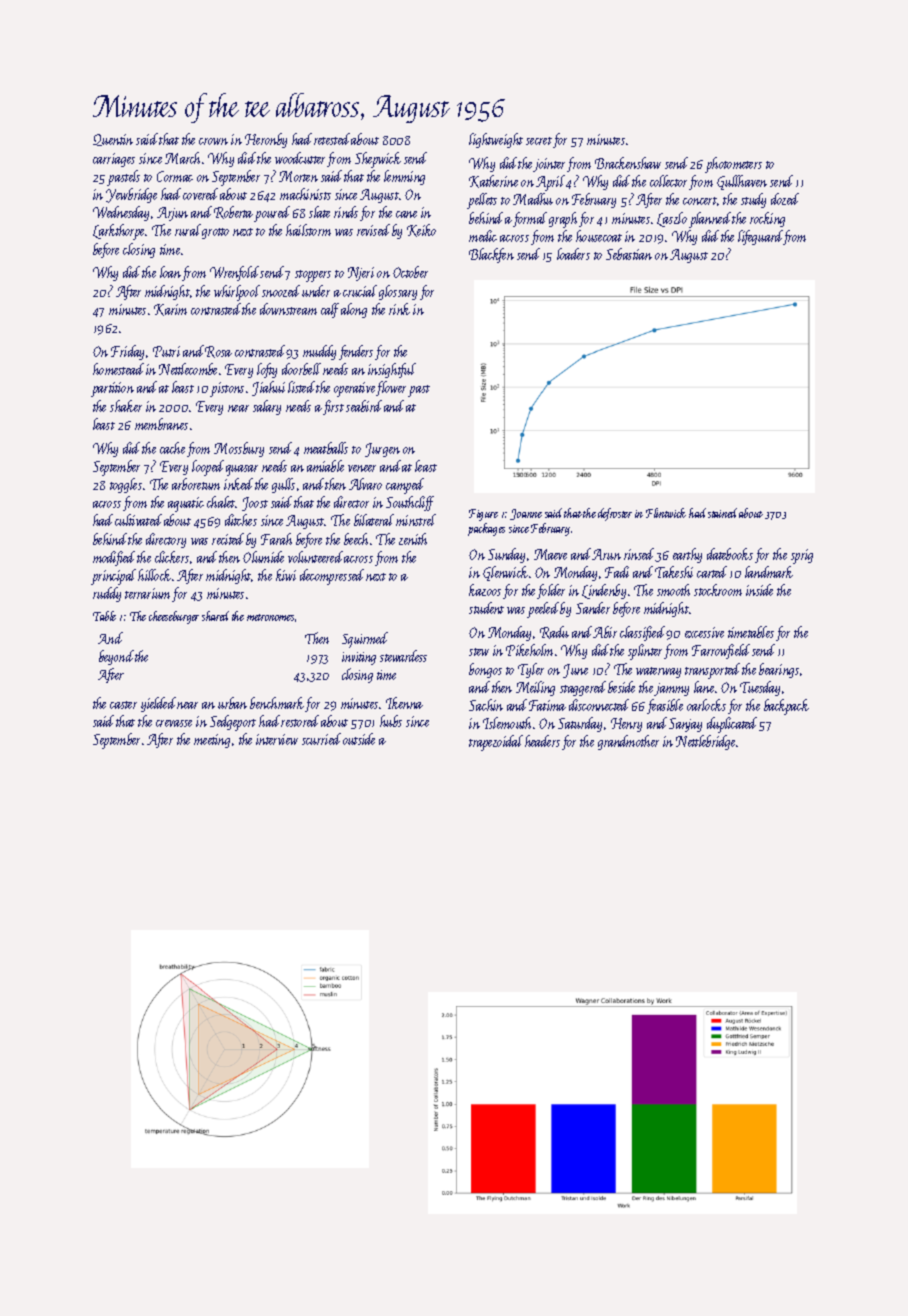 Image resolution: width=908 pixels, height=1316 pixels. What do you see at coordinates (233, 212) in the image?
I see `Roberta` at bounding box center [233, 212].
